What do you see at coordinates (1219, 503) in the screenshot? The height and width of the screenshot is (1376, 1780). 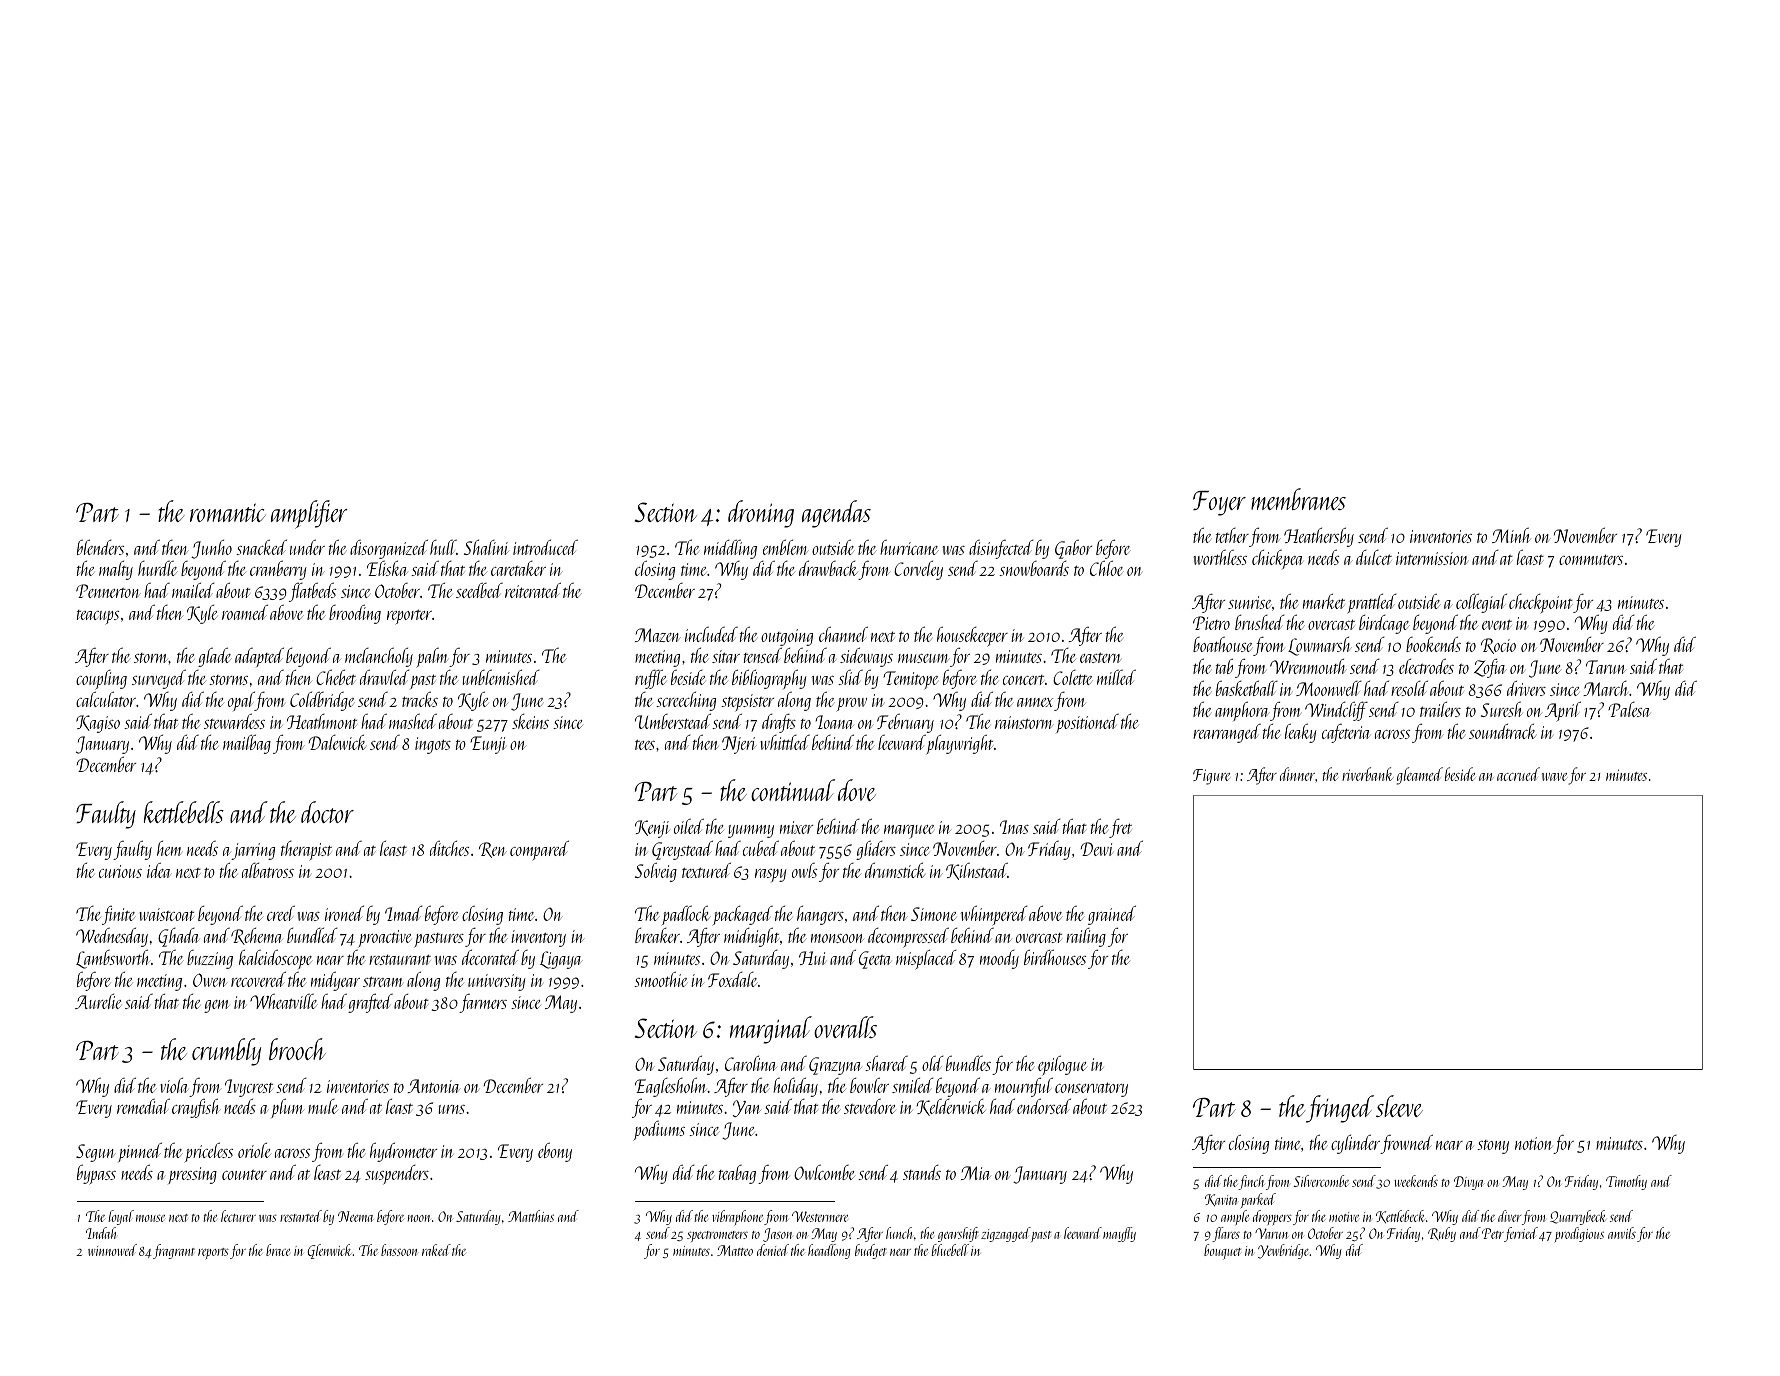 I see `Foyer` at bounding box center [1219, 503].
